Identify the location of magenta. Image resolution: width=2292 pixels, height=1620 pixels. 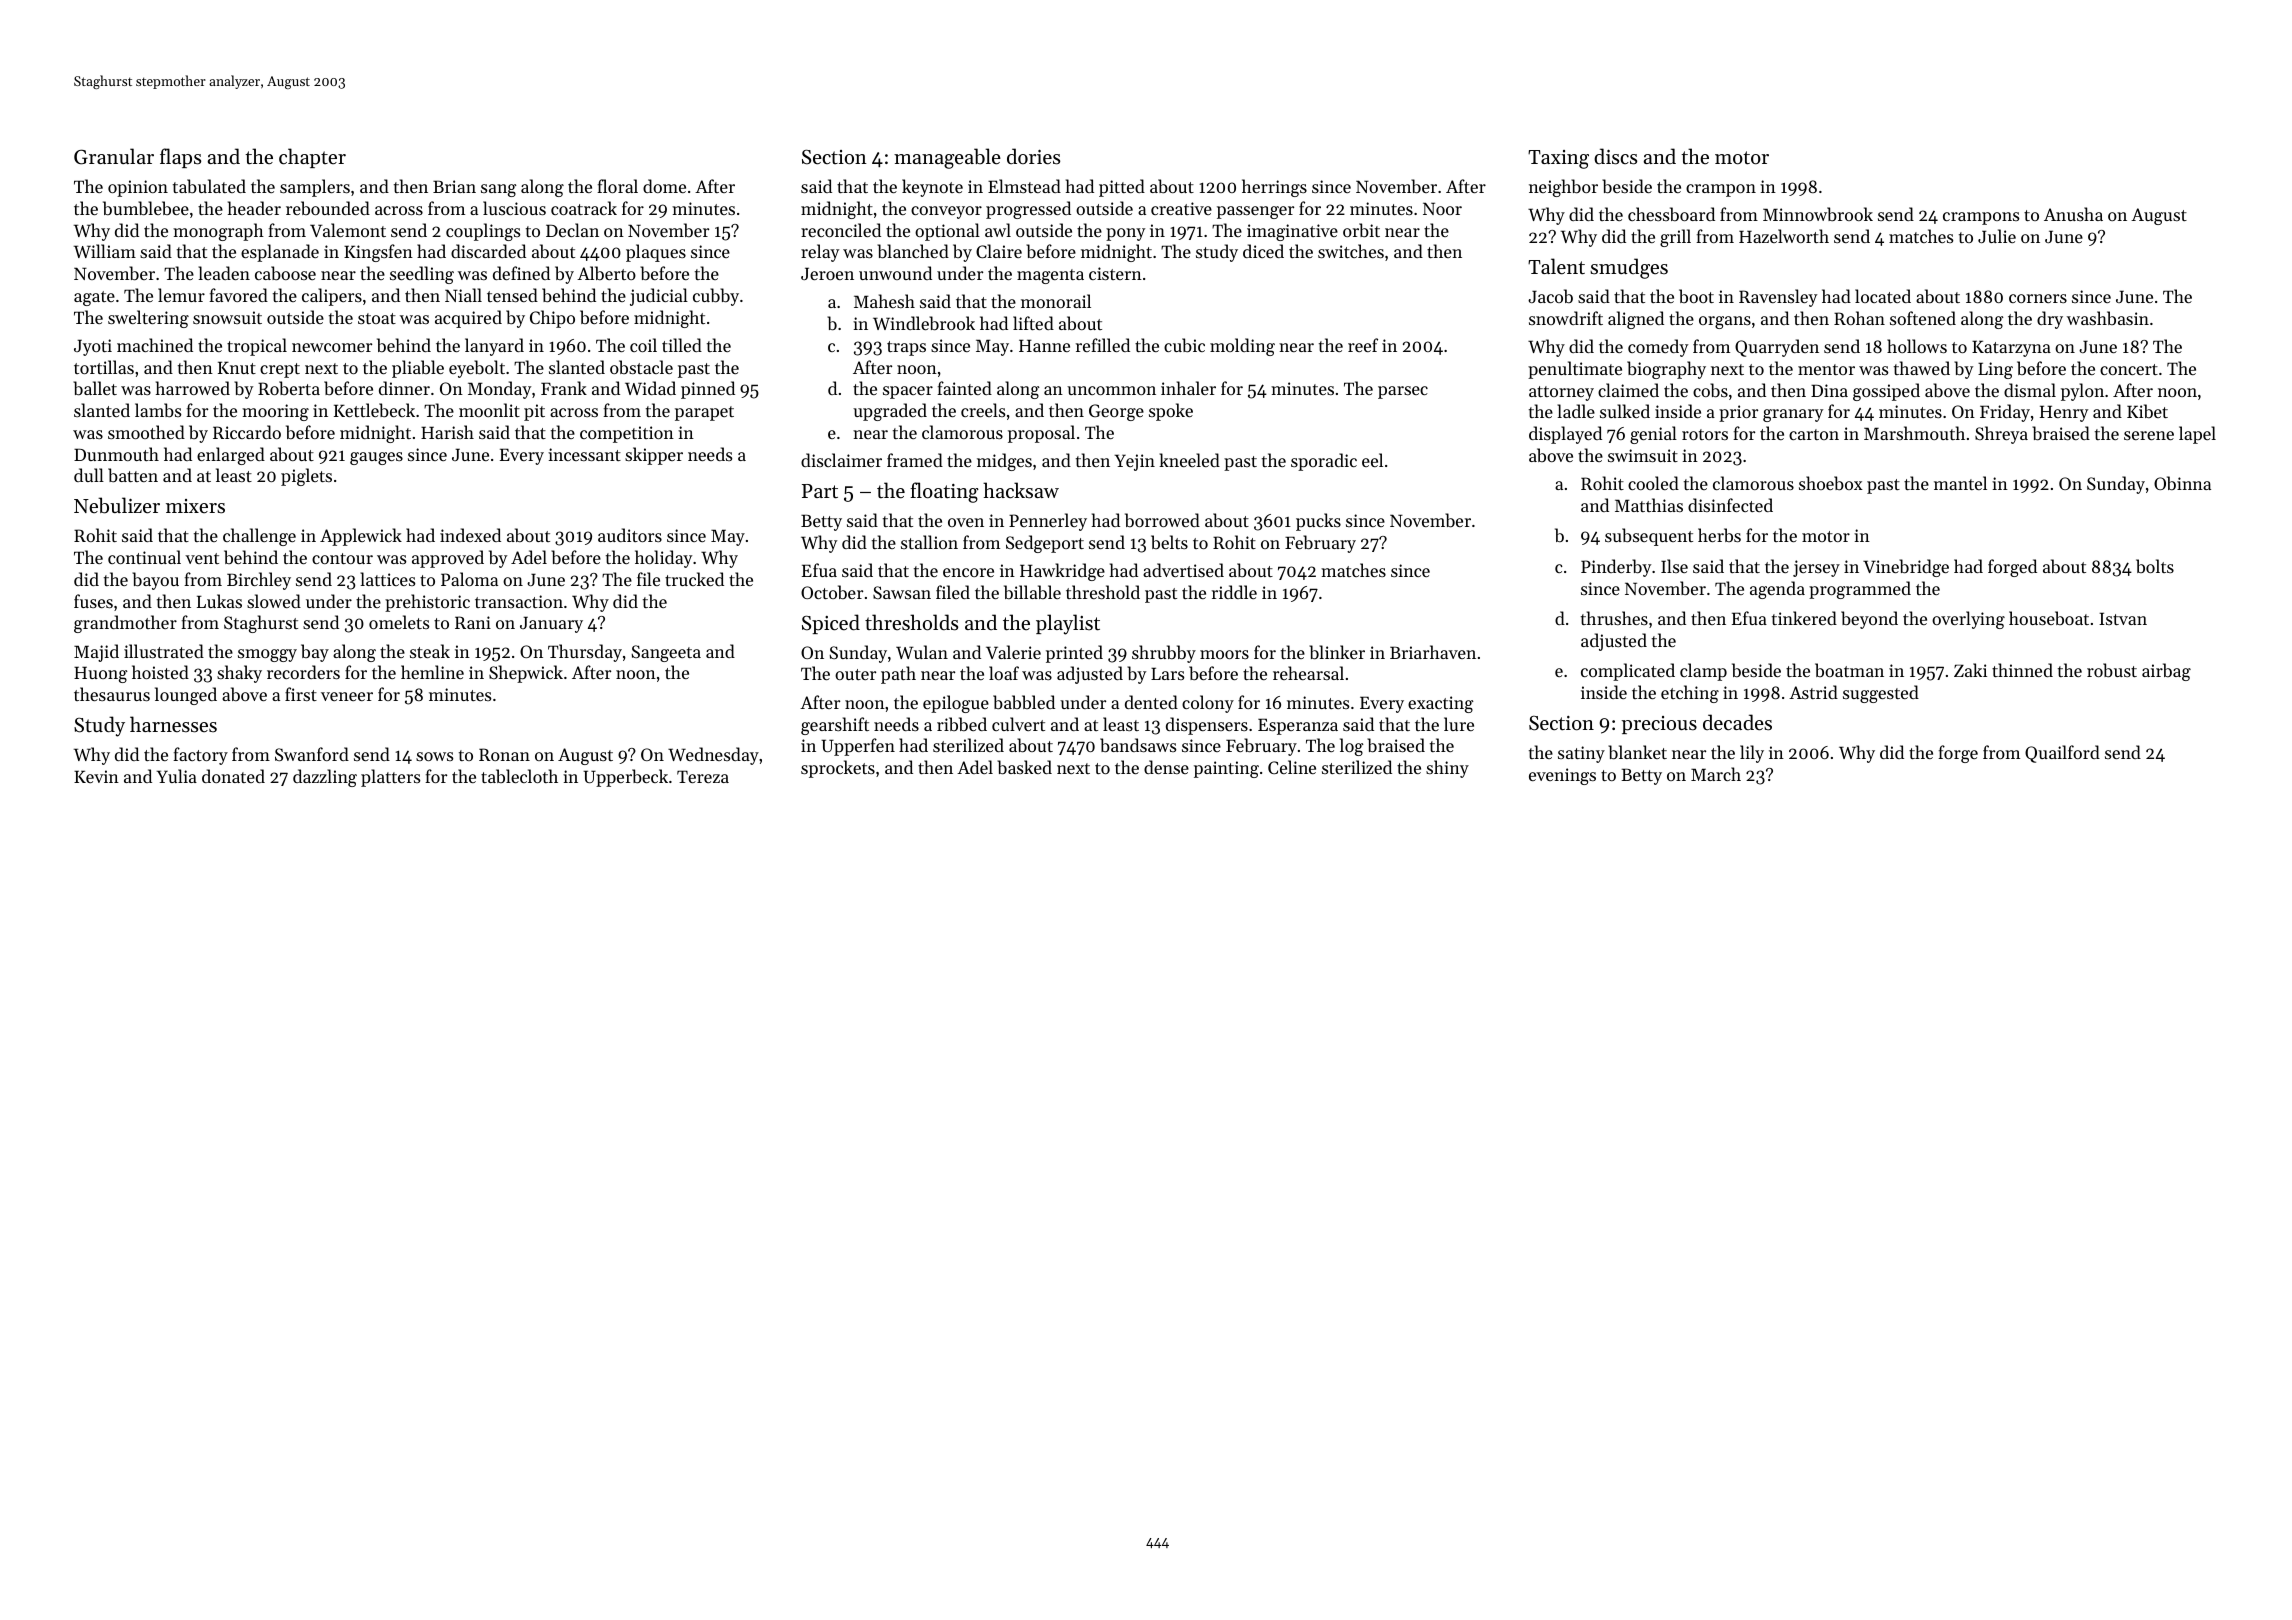
(1050, 276).
